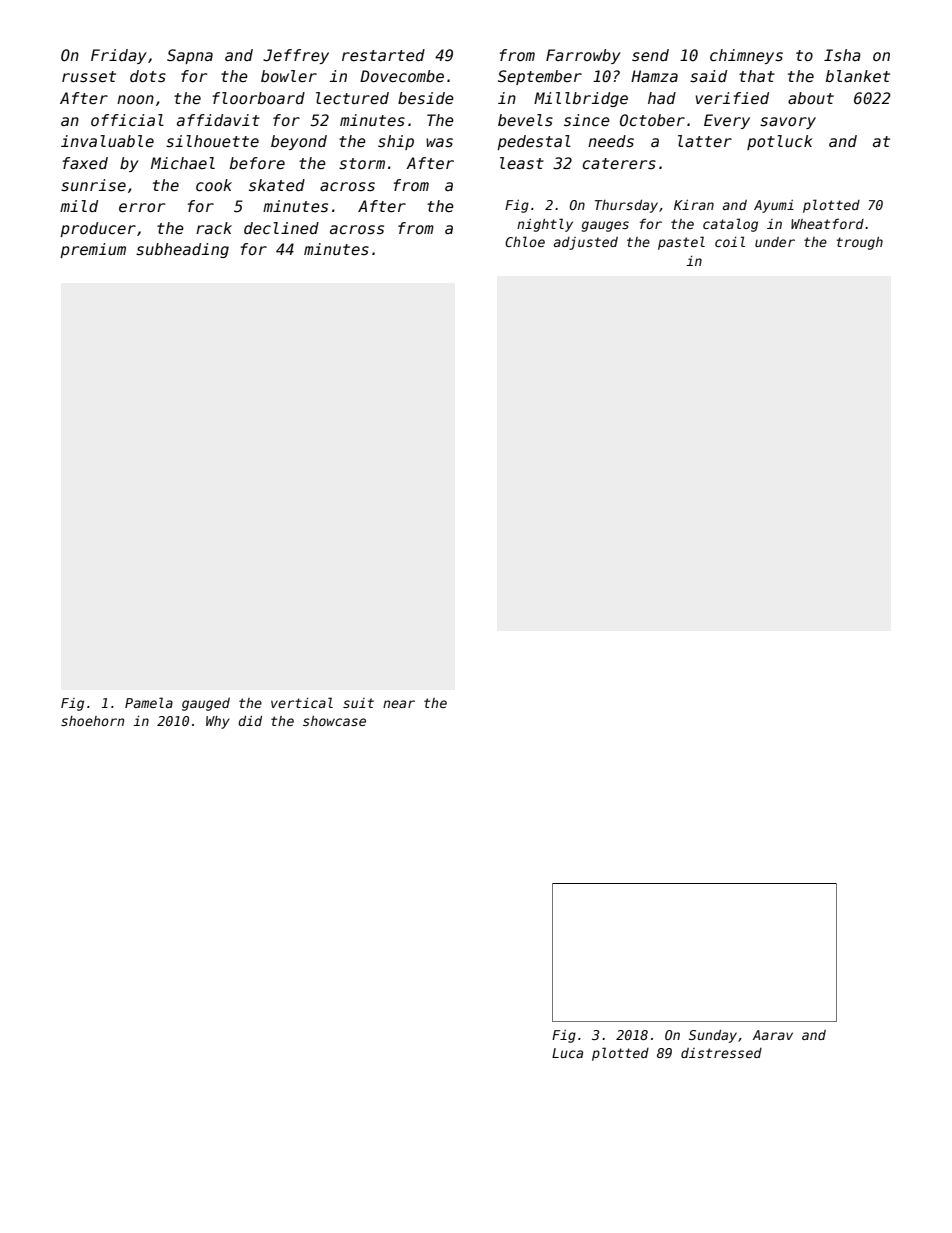  I want to click on noon, so click(135, 99).
